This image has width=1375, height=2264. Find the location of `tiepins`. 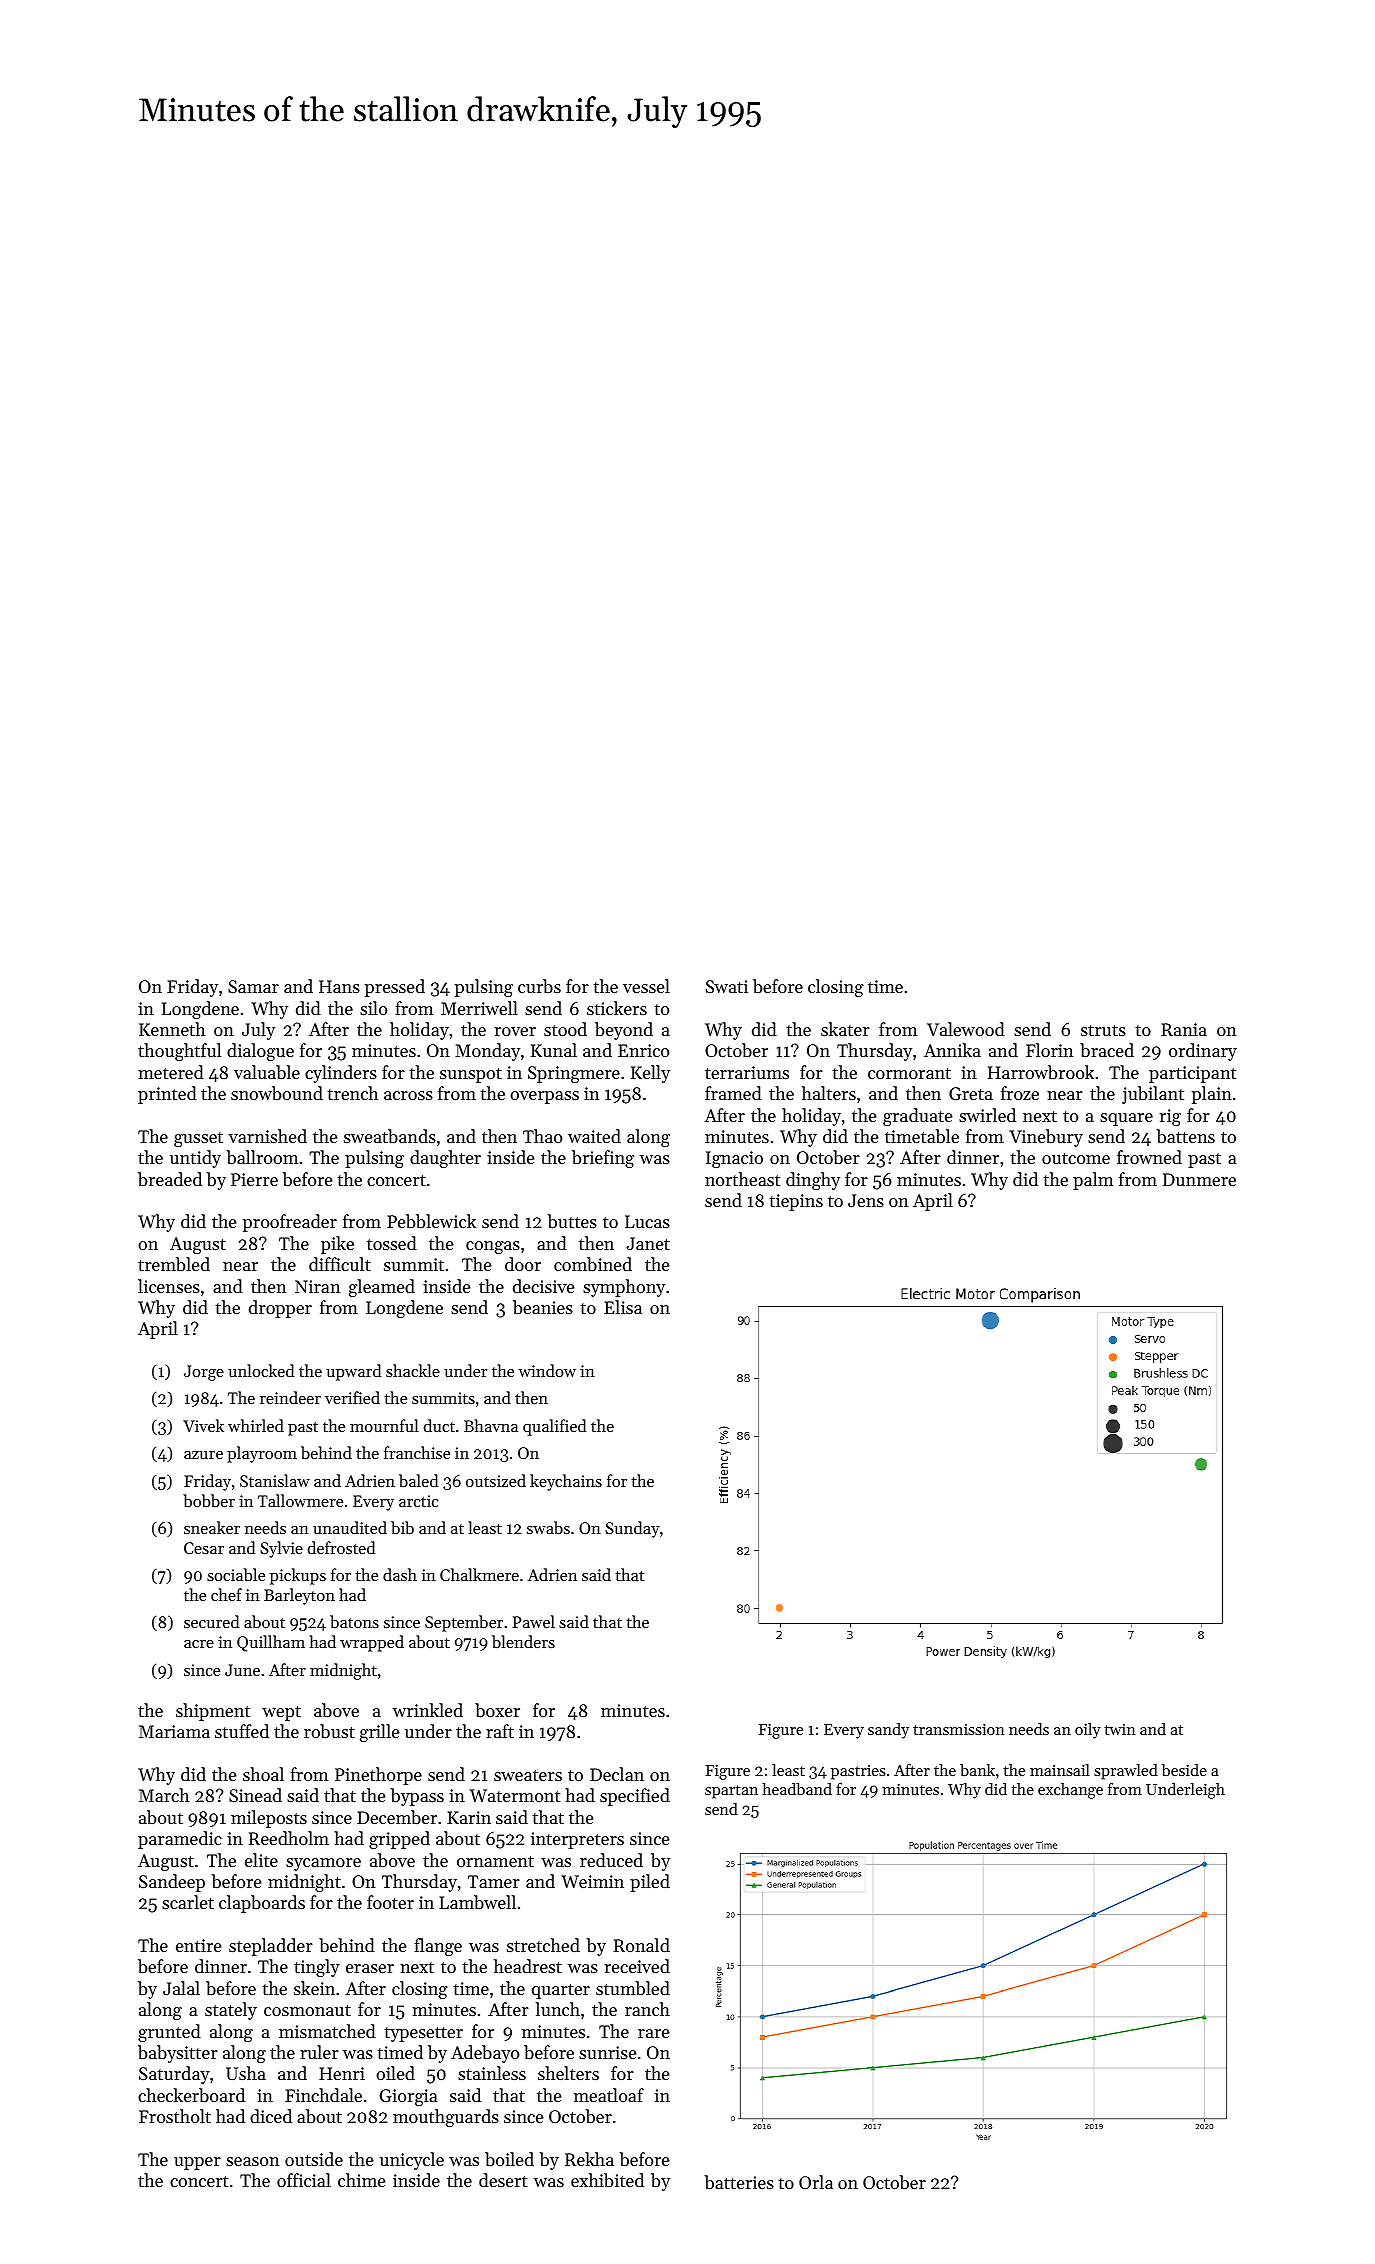

tiepins is located at coordinates (796, 1202).
